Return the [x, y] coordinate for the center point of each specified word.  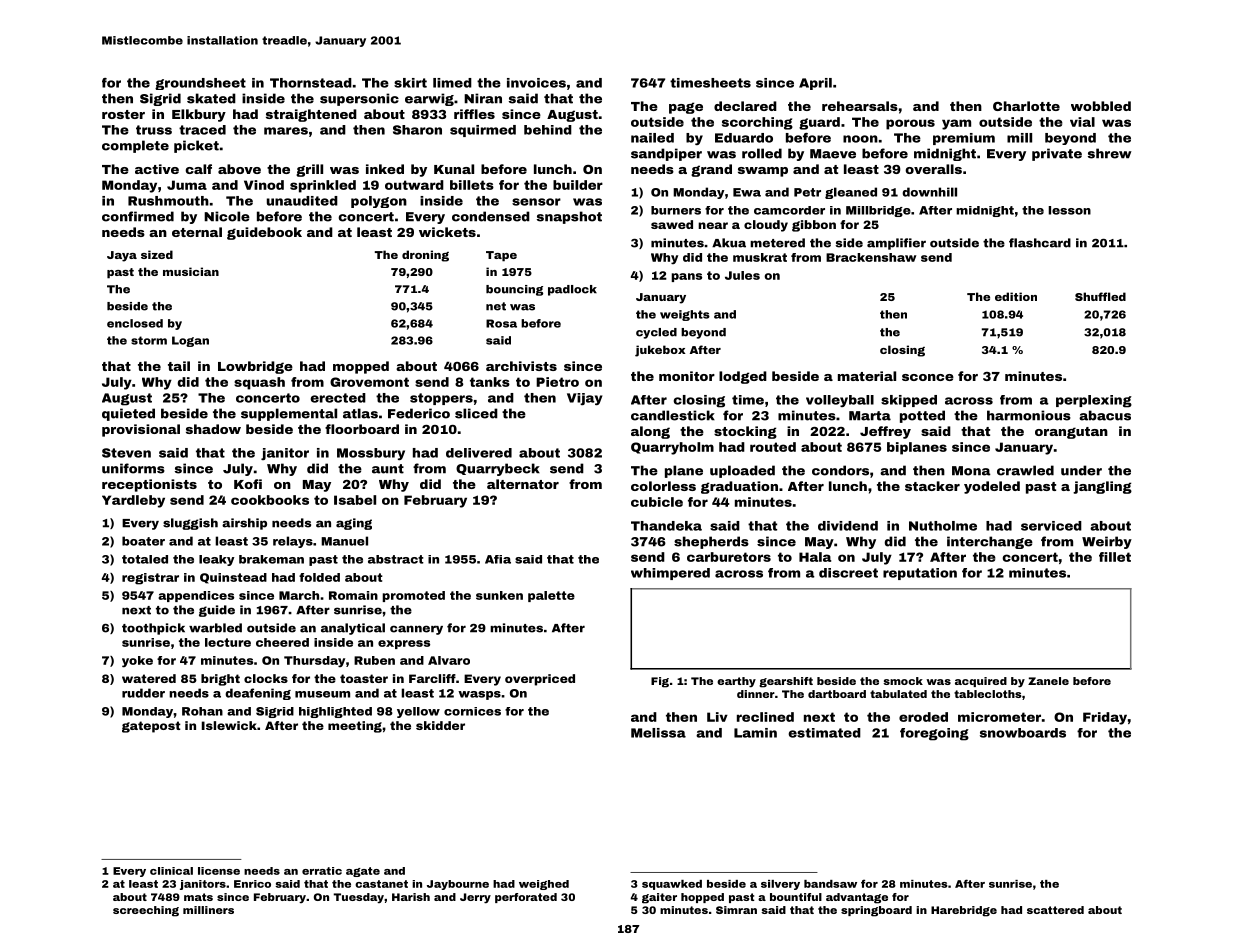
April [815, 84]
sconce [928, 377]
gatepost [151, 727]
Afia [498, 559]
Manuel [344, 541]
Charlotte [1026, 106]
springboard [876, 911]
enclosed [135, 323]
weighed [544, 885]
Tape [501, 256]
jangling [1102, 487]
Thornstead [311, 83]
